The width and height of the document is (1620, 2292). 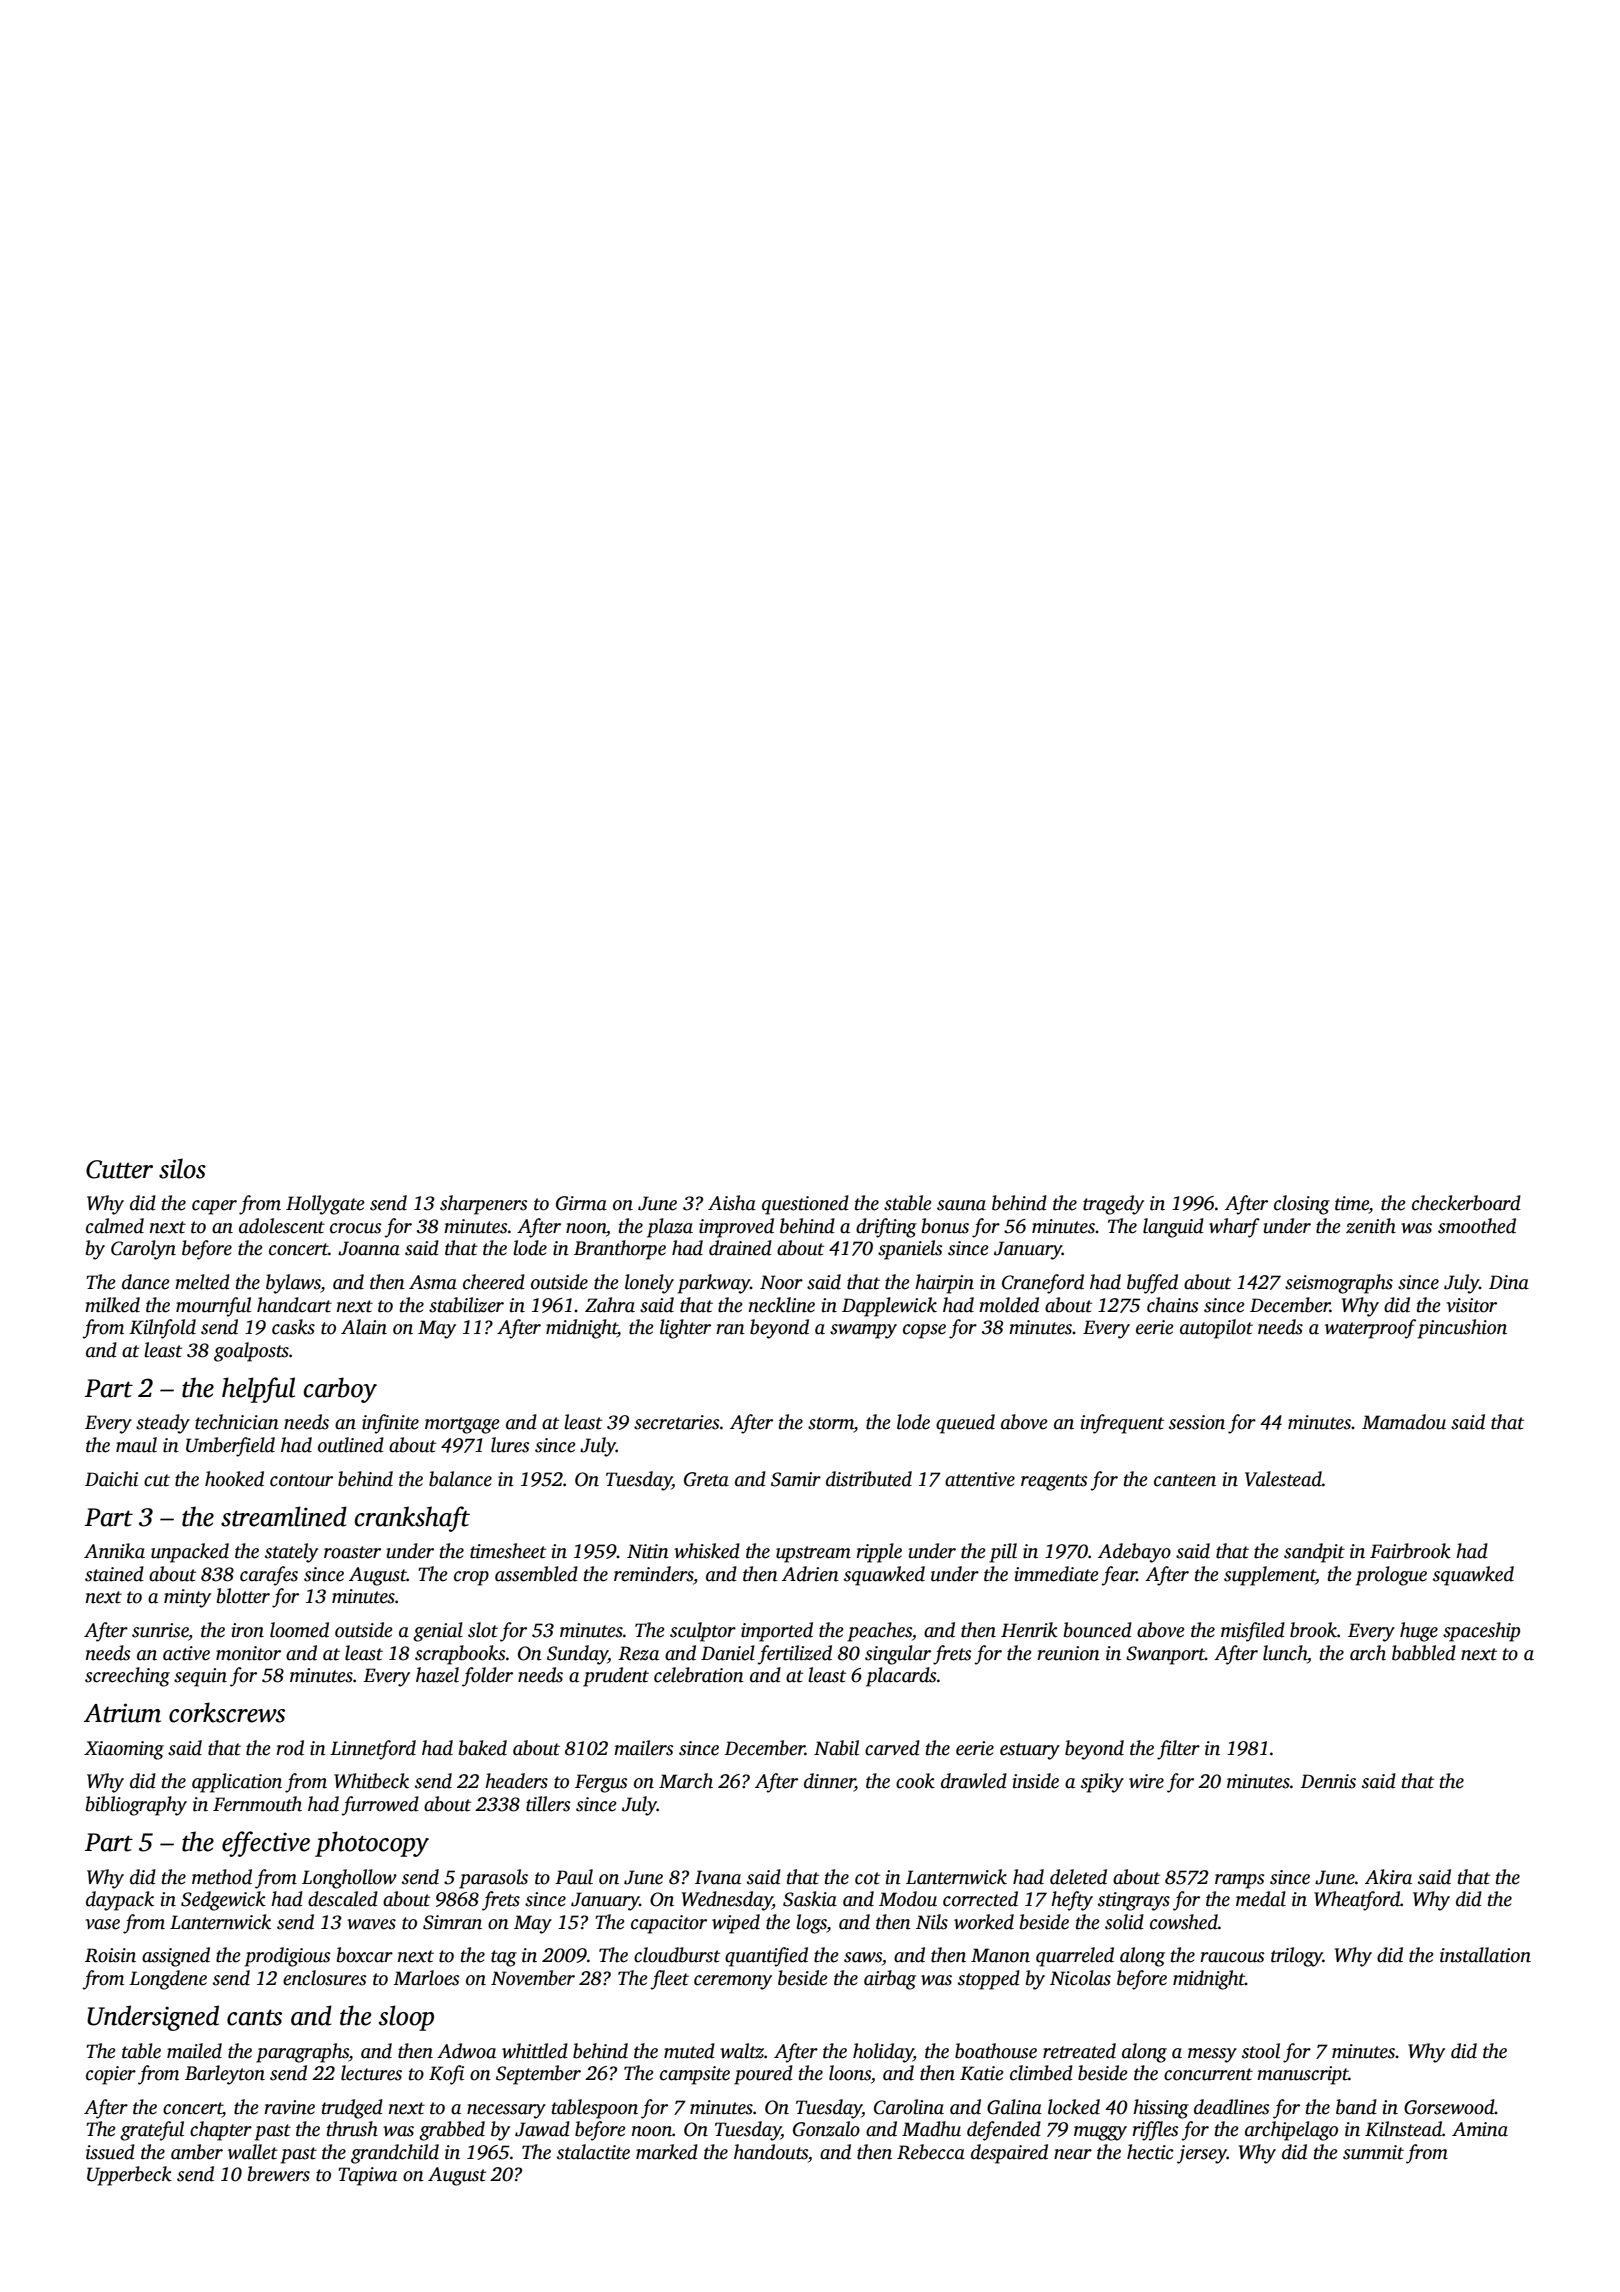 What do you see at coordinates (961, 1205) in the document?
I see `sauna` at bounding box center [961, 1205].
